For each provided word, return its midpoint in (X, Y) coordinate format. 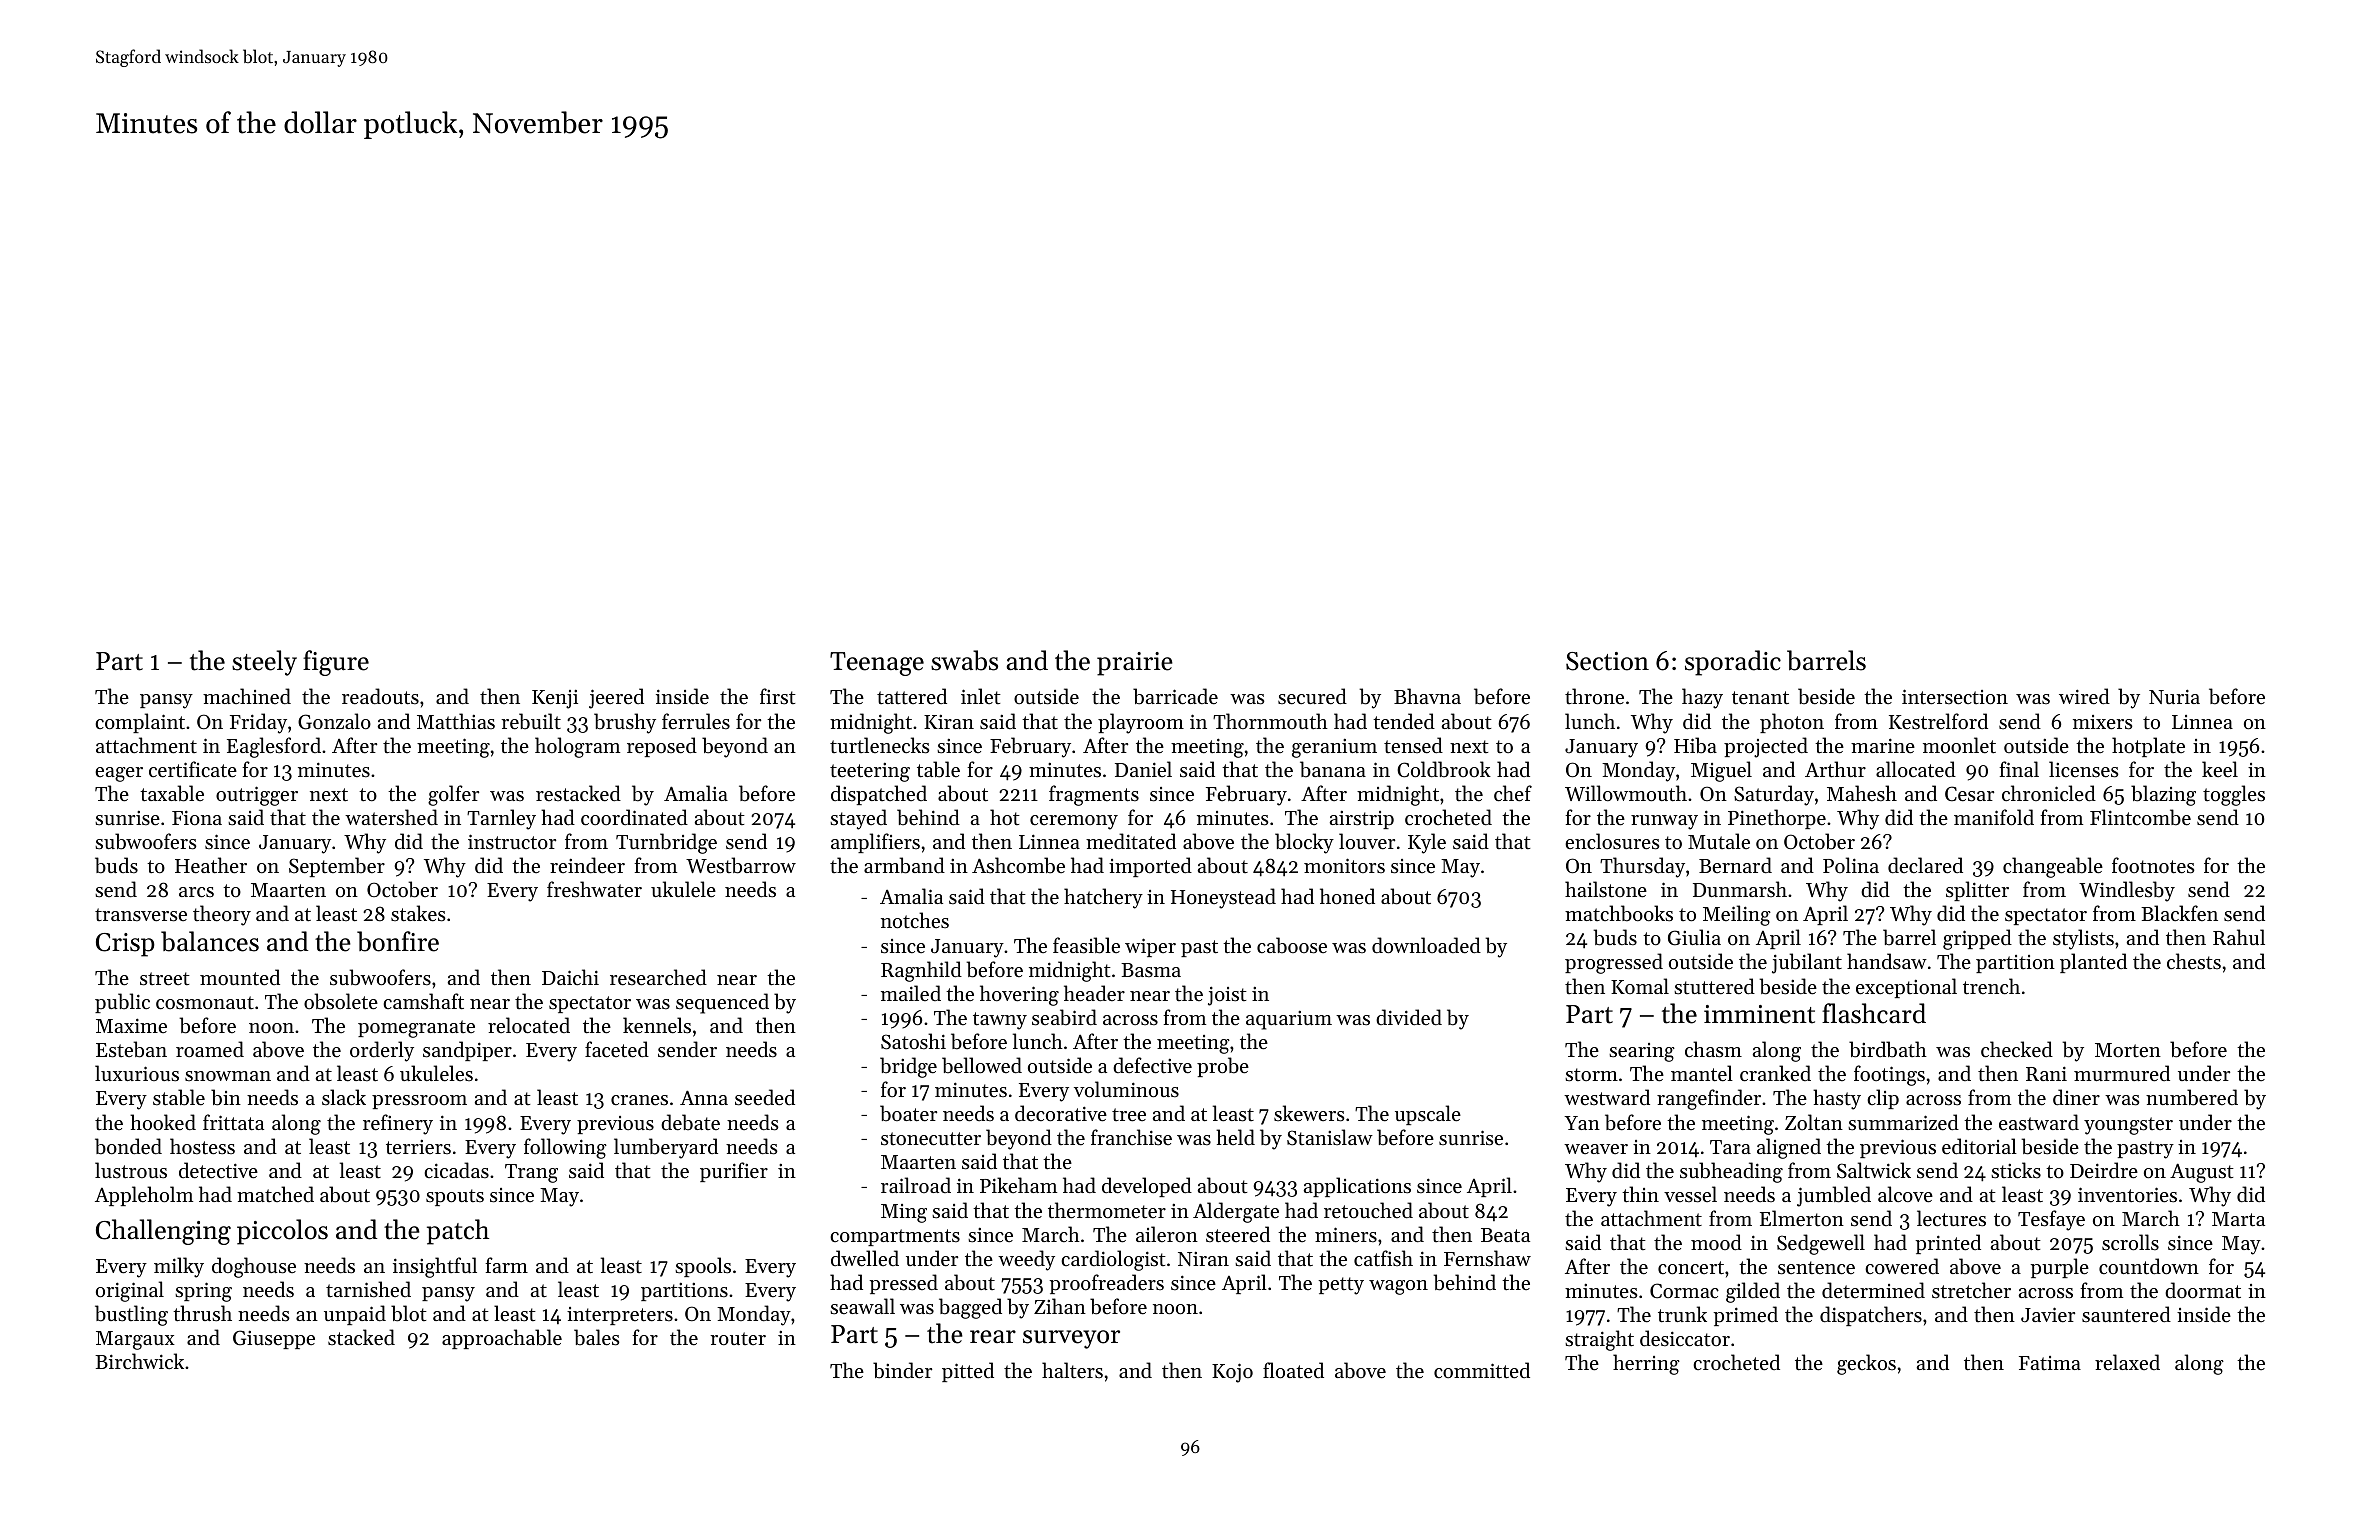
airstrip (1362, 820)
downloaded (1426, 945)
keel (2220, 769)
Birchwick (139, 1361)
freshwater (594, 889)
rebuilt (531, 721)
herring (1646, 1364)
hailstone (1606, 889)
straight (1599, 1340)
